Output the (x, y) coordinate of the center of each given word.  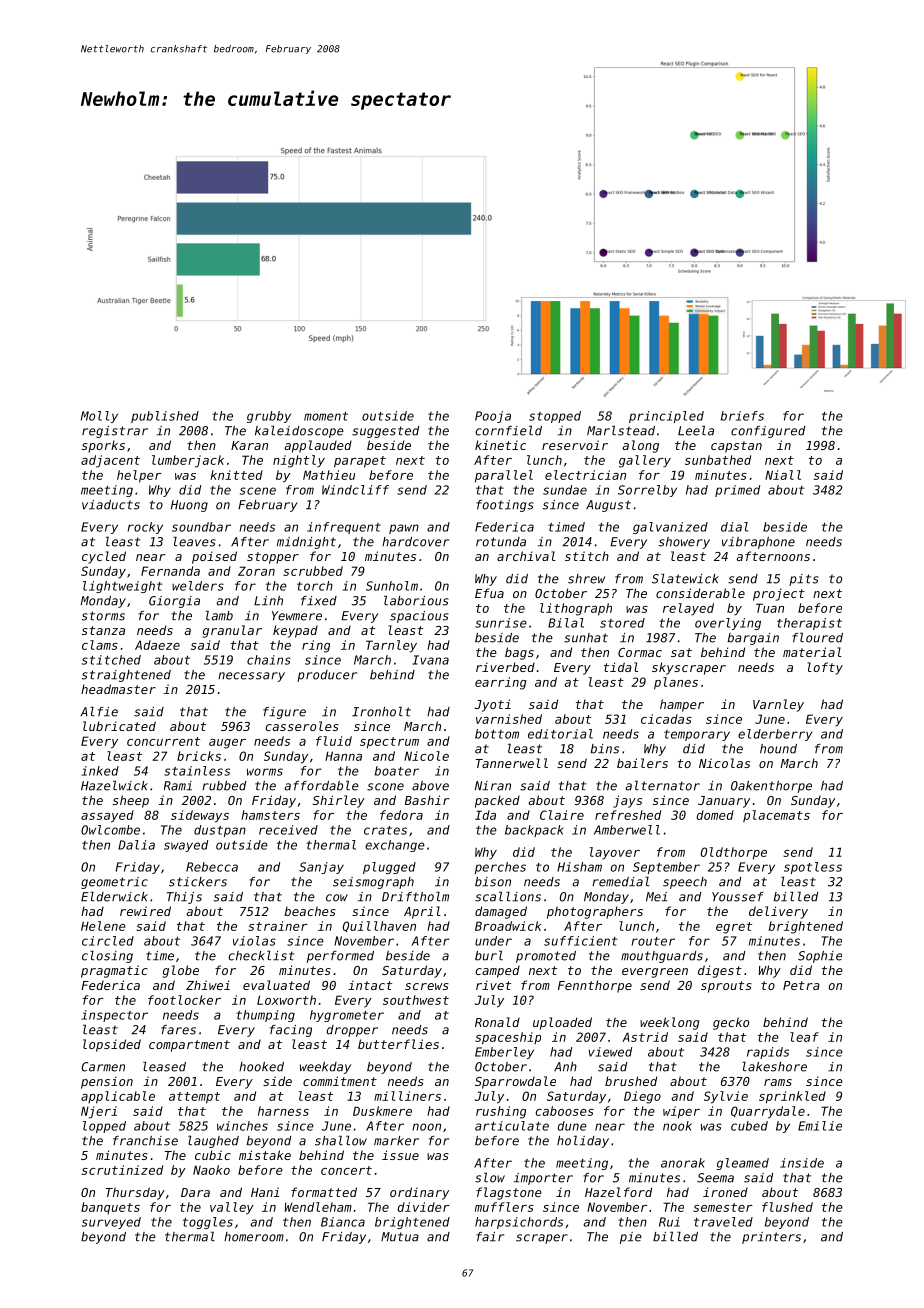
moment (326, 416)
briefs (742, 416)
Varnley (778, 705)
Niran (493, 786)
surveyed (111, 1223)
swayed (186, 846)
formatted (324, 1192)
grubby (269, 417)
